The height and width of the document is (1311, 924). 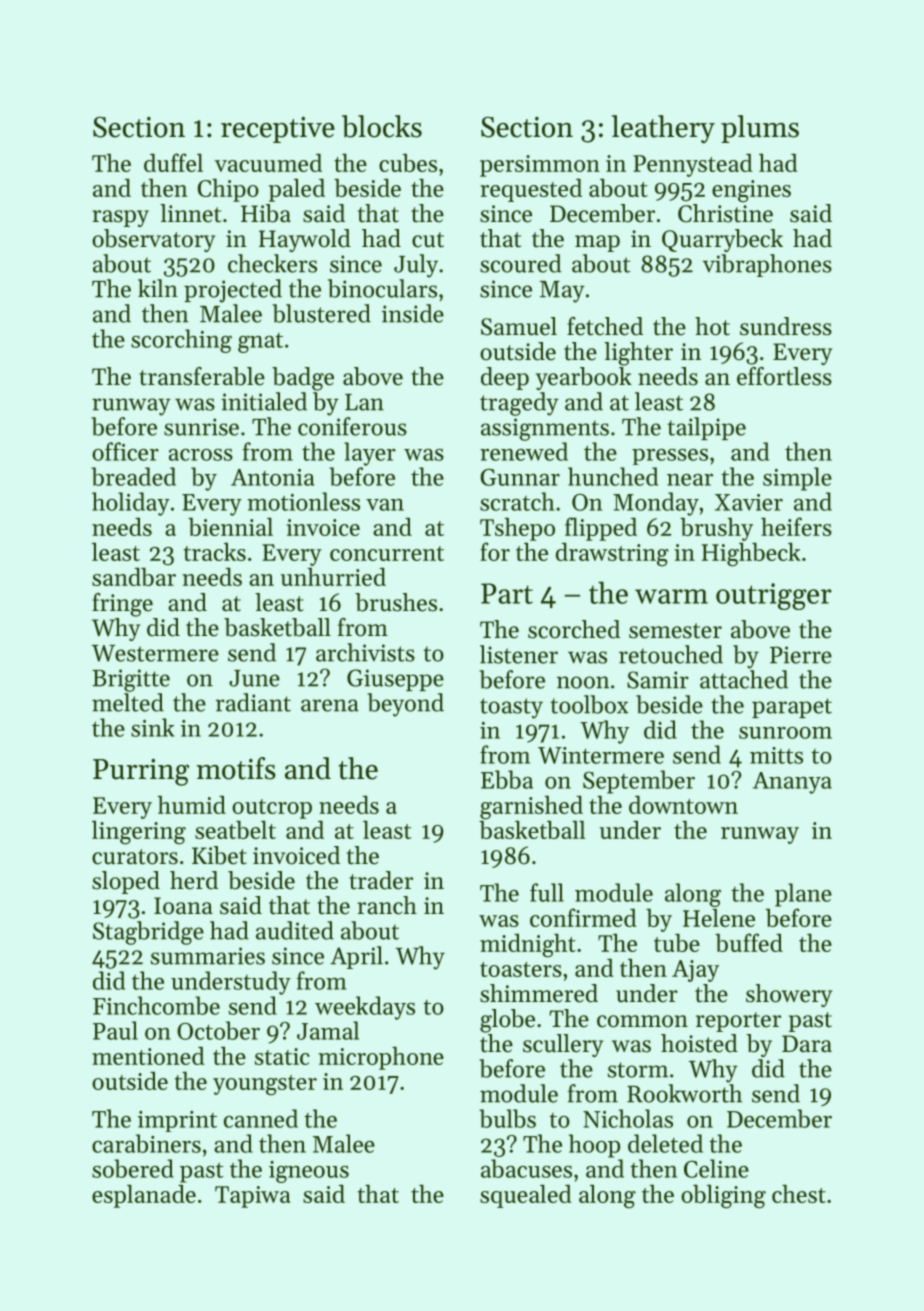 I want to click on archivists, so click(x=365, y=652).
